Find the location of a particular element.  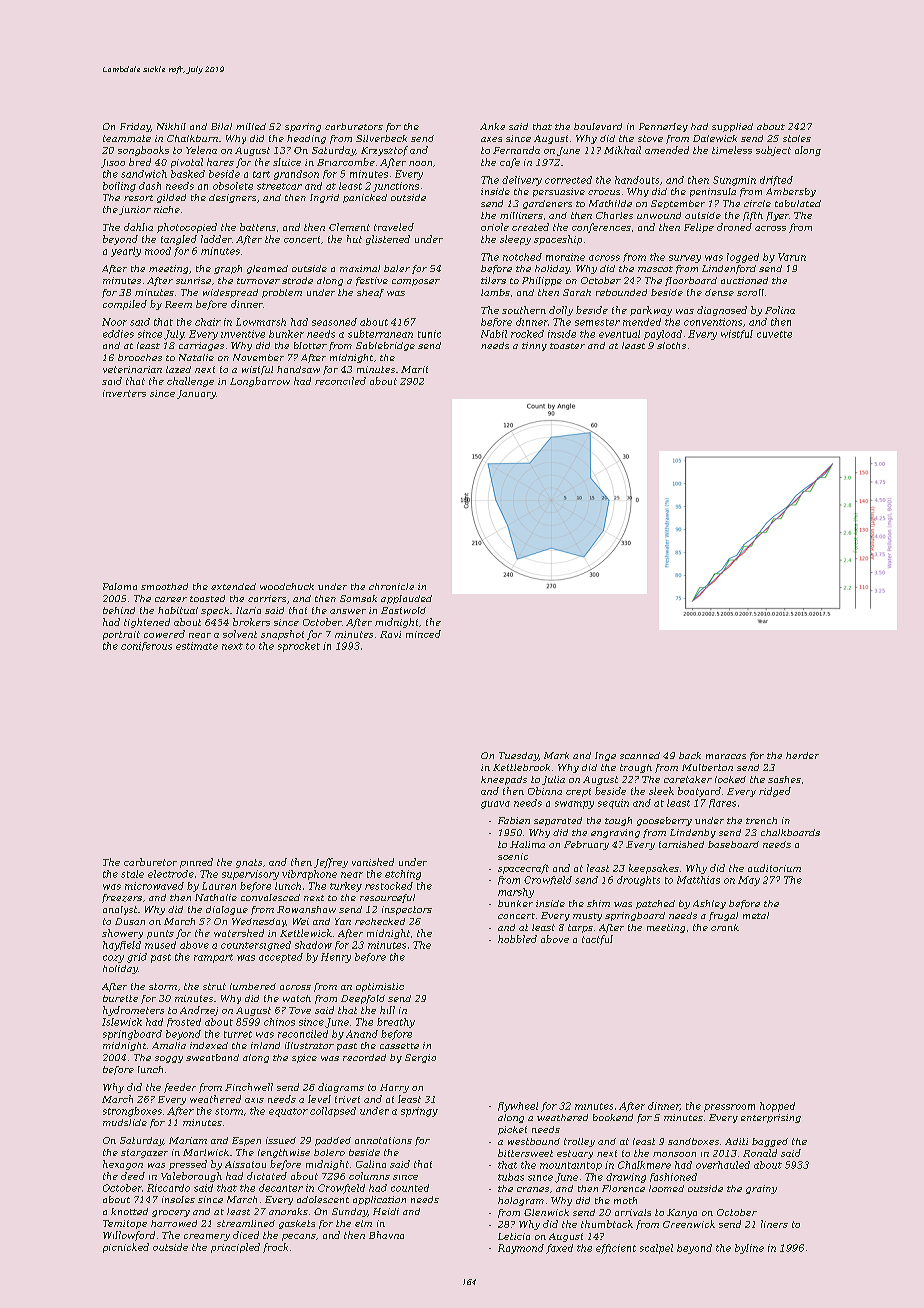

turret is located at coordinates (238, 1034).
